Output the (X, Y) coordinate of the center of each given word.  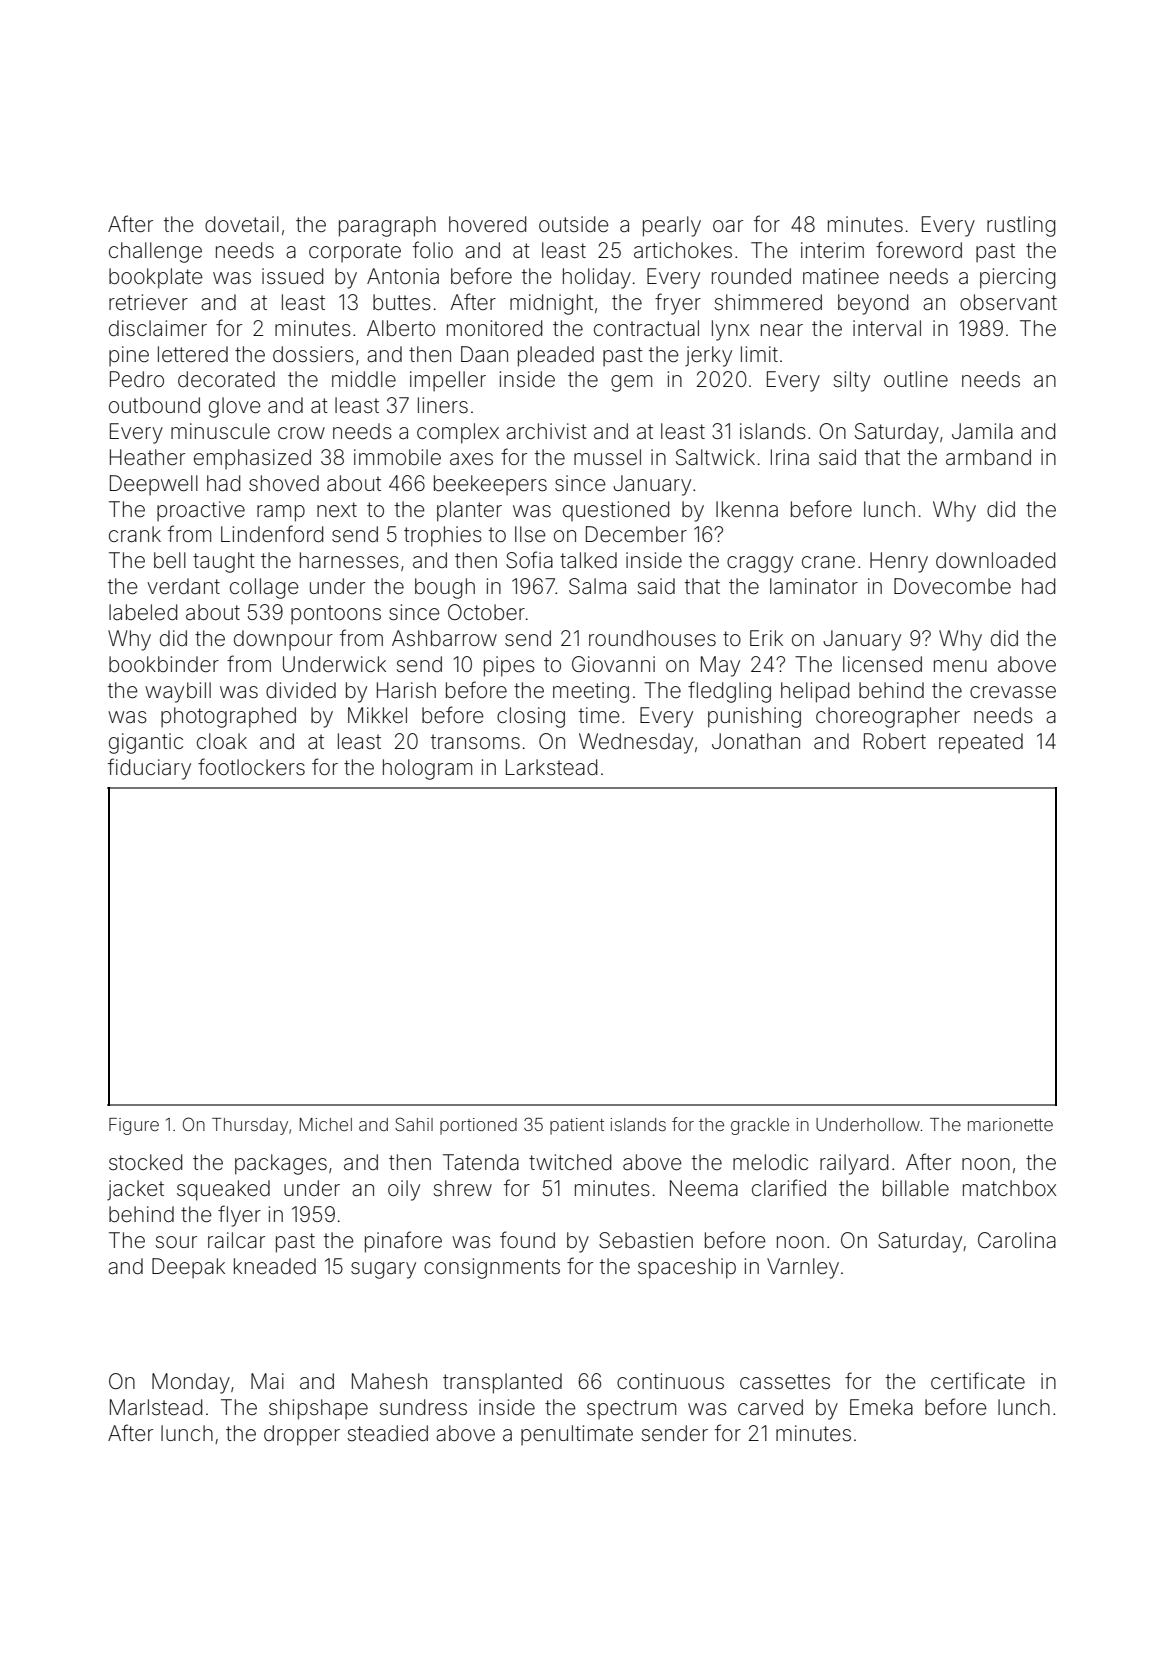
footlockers (251, 766)
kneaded (275, 1266)
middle (364, 379)
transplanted (502, 1383)
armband (988, 457)
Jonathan (756, 741)
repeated (981, 743)
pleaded (556, 356)
